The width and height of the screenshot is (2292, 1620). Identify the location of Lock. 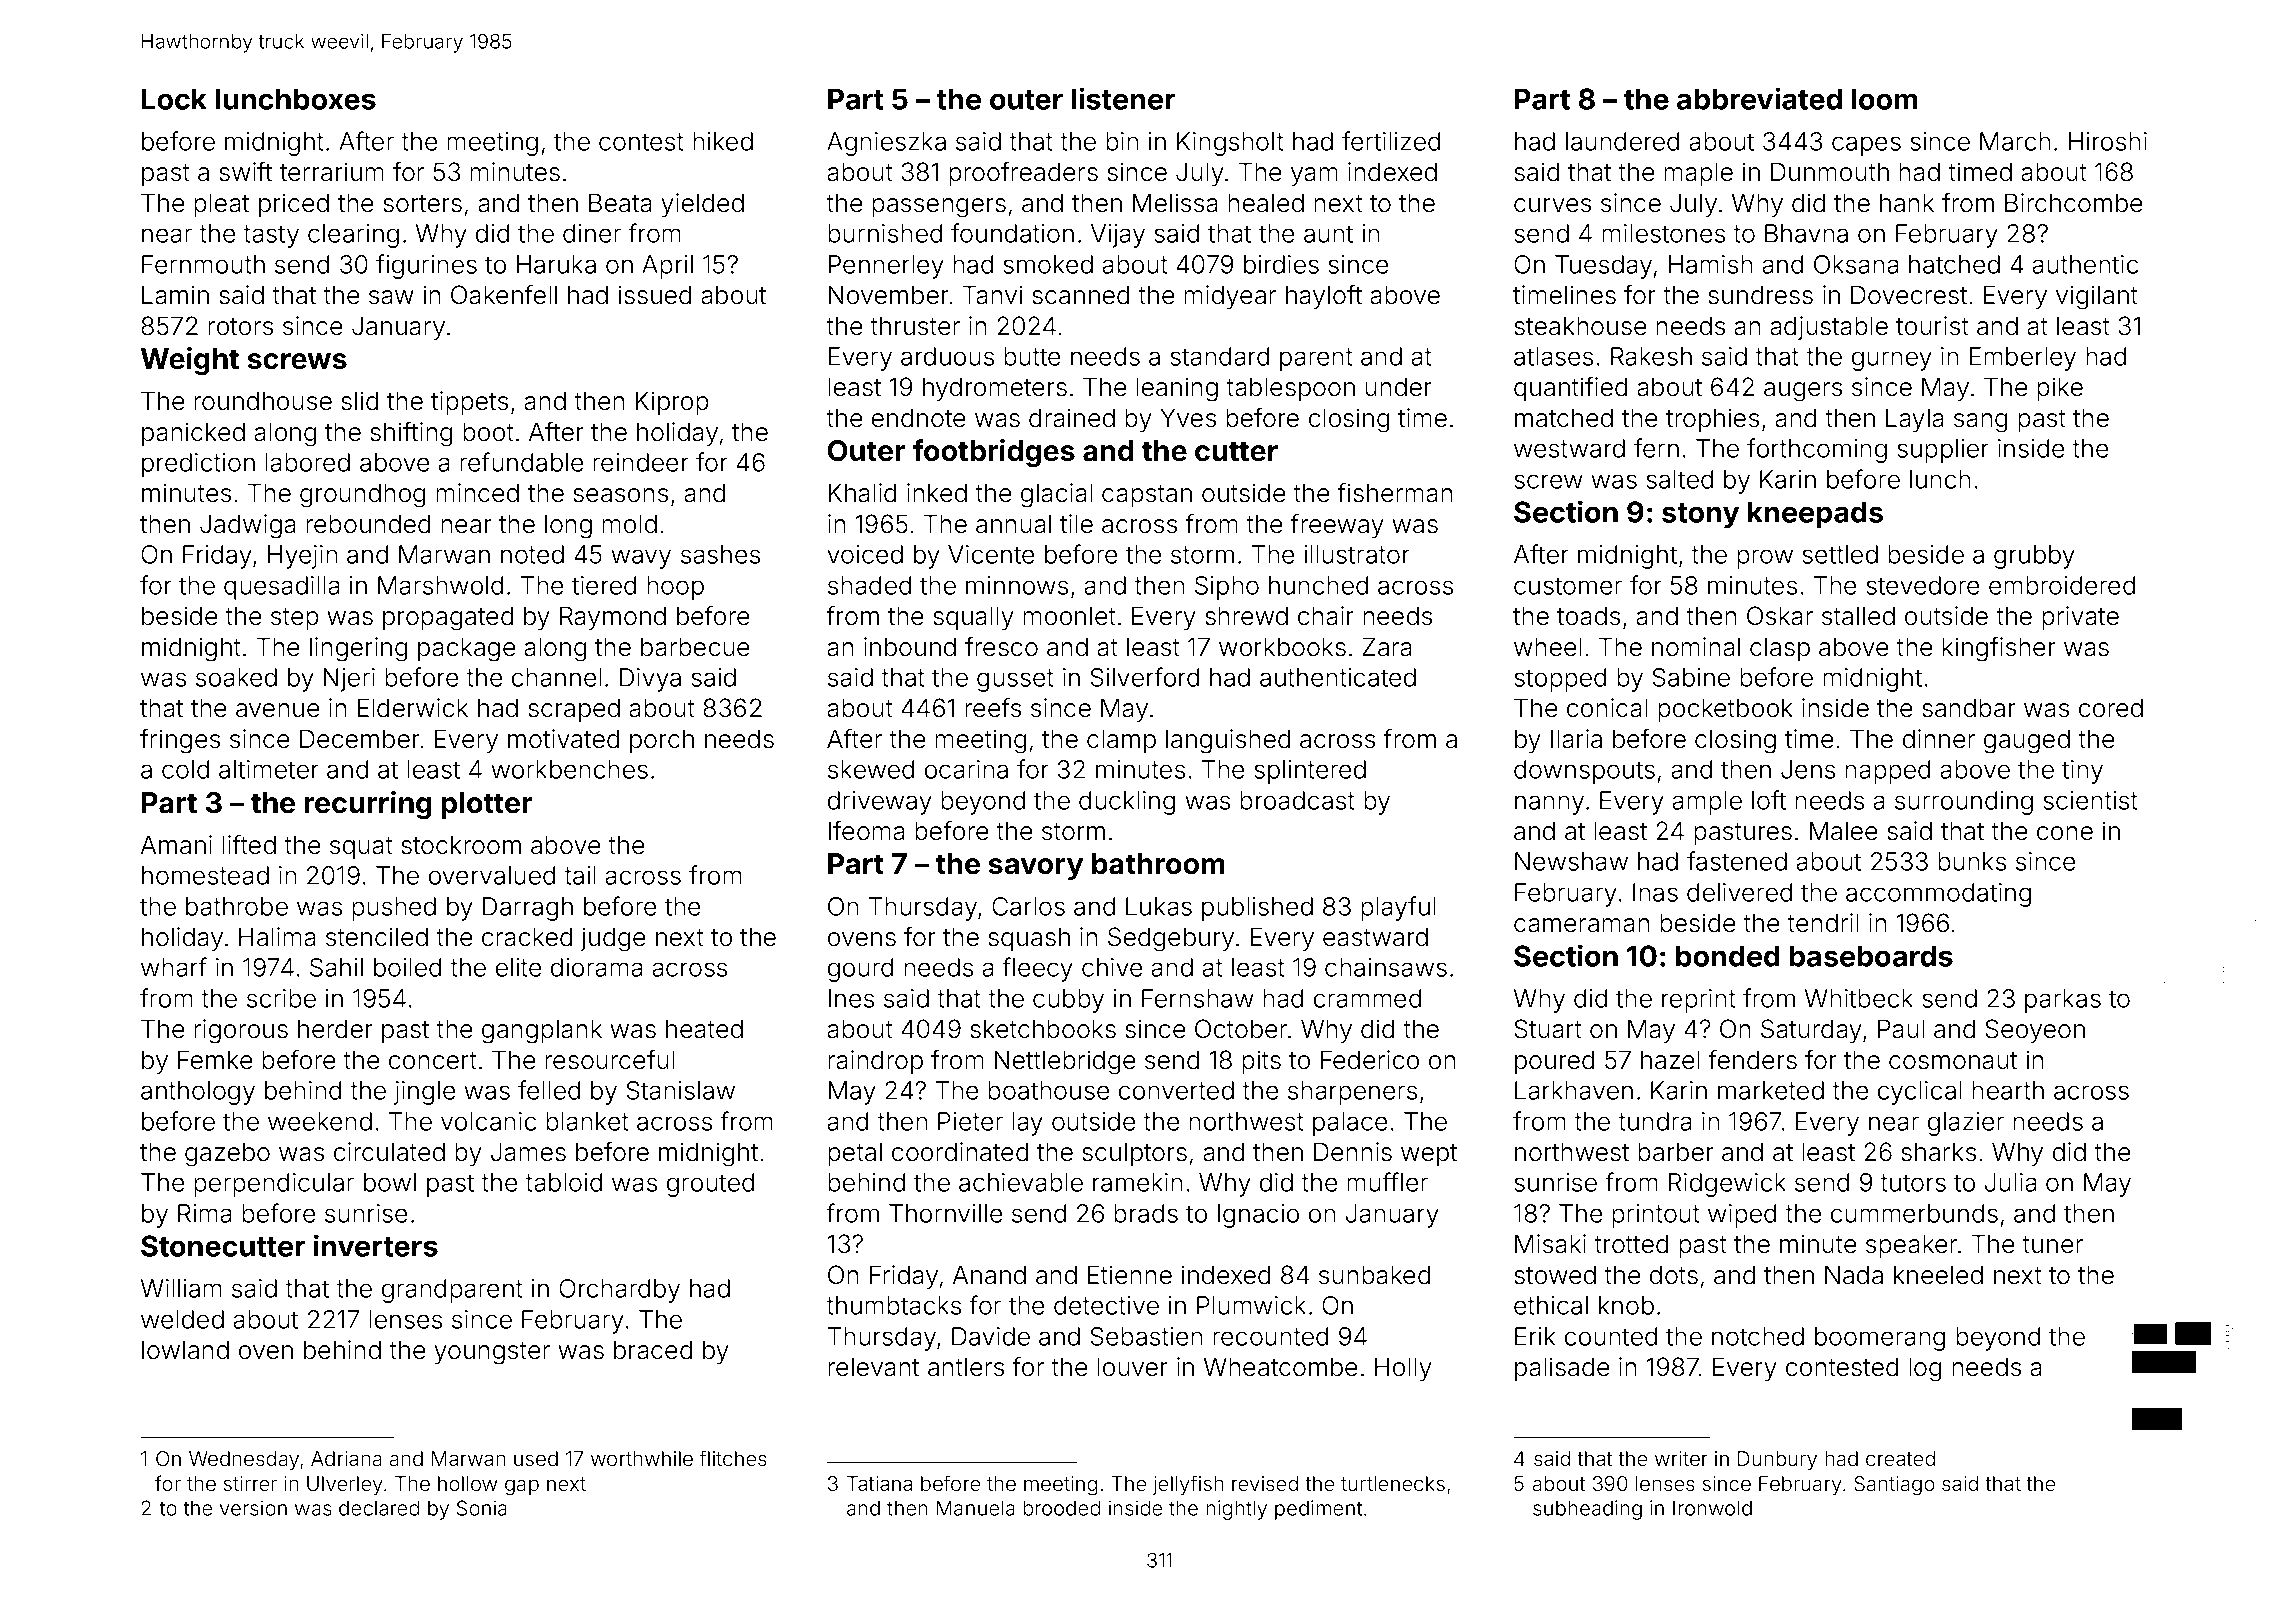
(174, 99).
